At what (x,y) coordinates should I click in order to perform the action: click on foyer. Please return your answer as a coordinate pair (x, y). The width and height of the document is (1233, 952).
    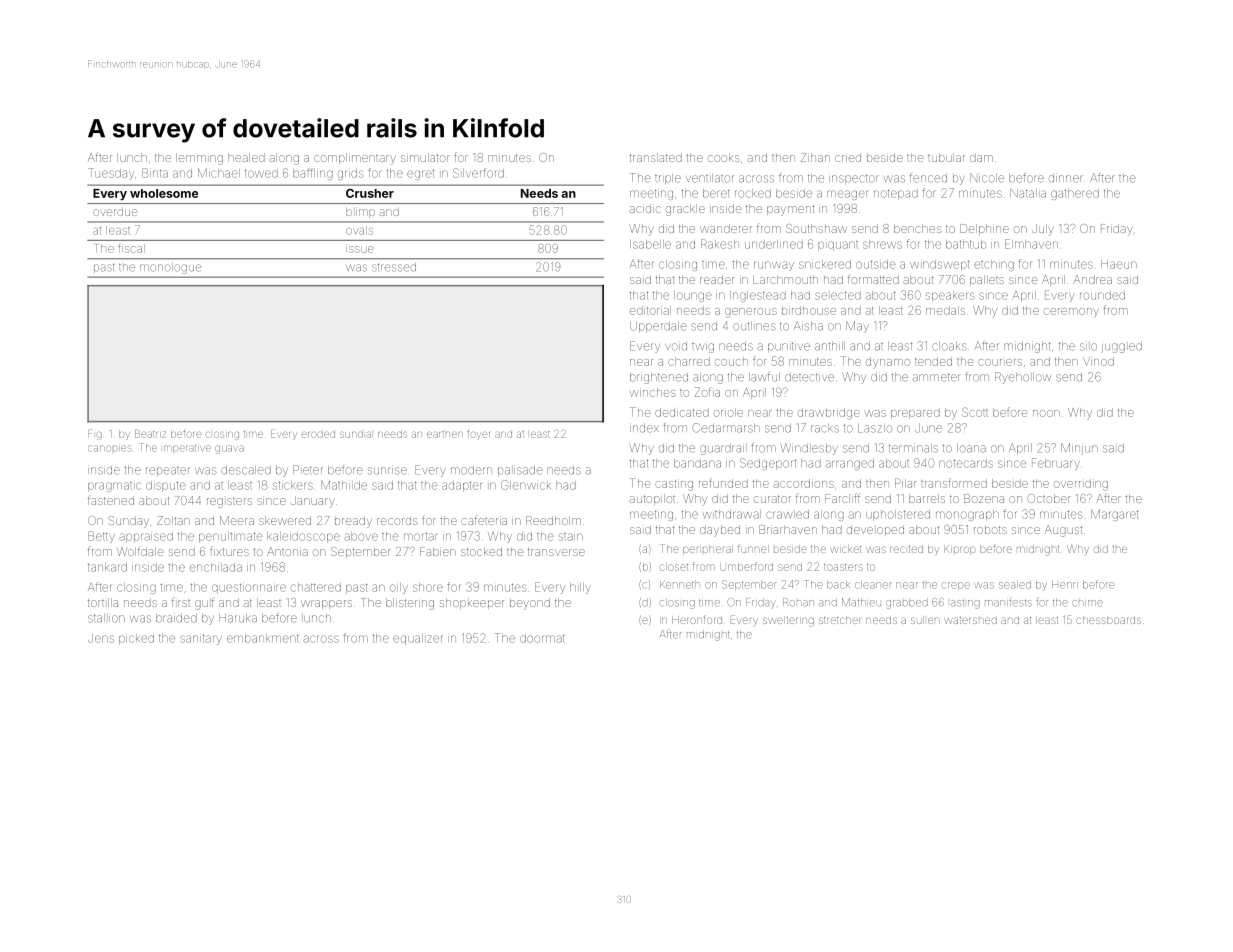
    Looking at the image, I should click on (478, 435).
